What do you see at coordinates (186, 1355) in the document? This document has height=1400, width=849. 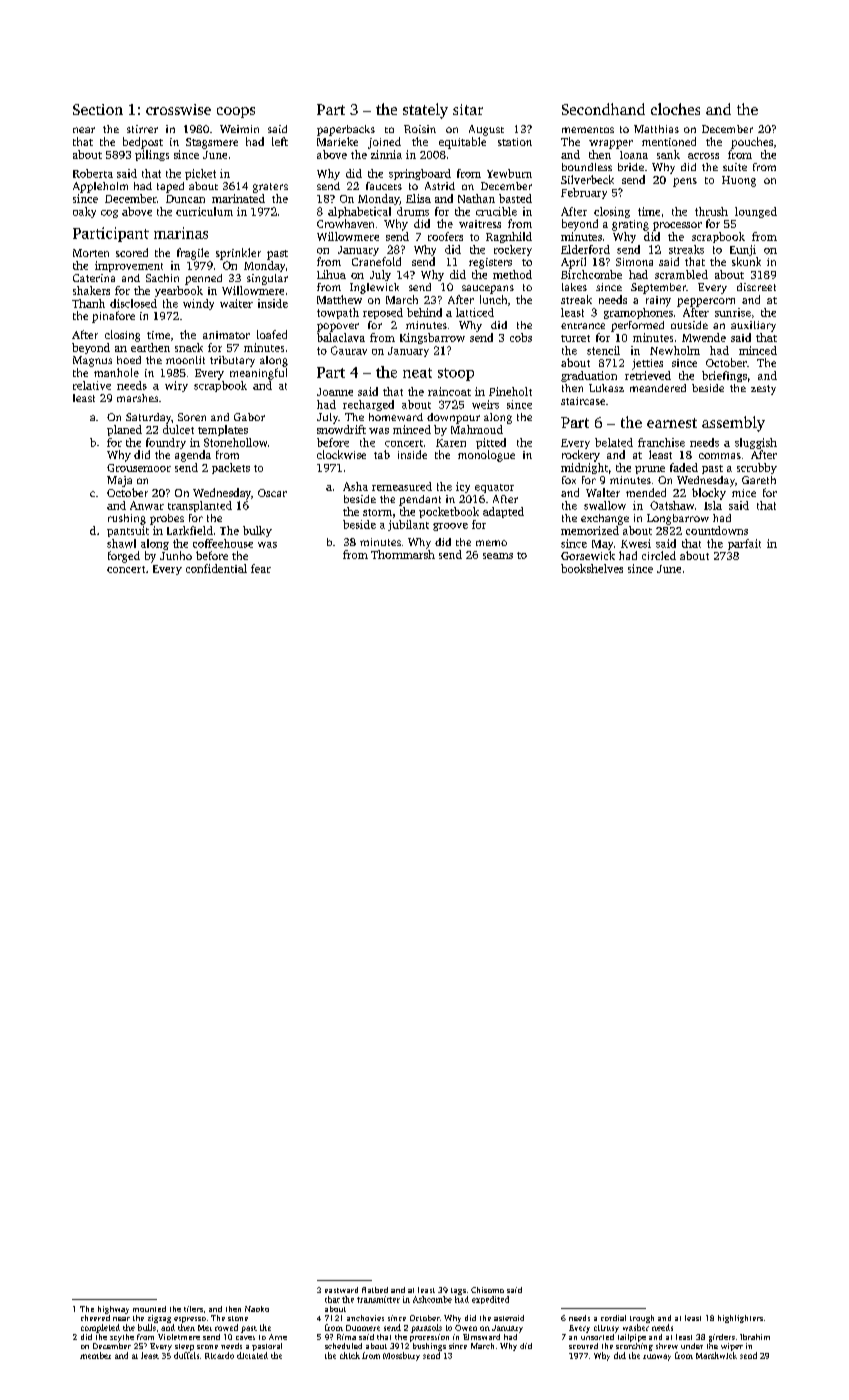 I see `duffels` at bounding box center [186, 1355].
